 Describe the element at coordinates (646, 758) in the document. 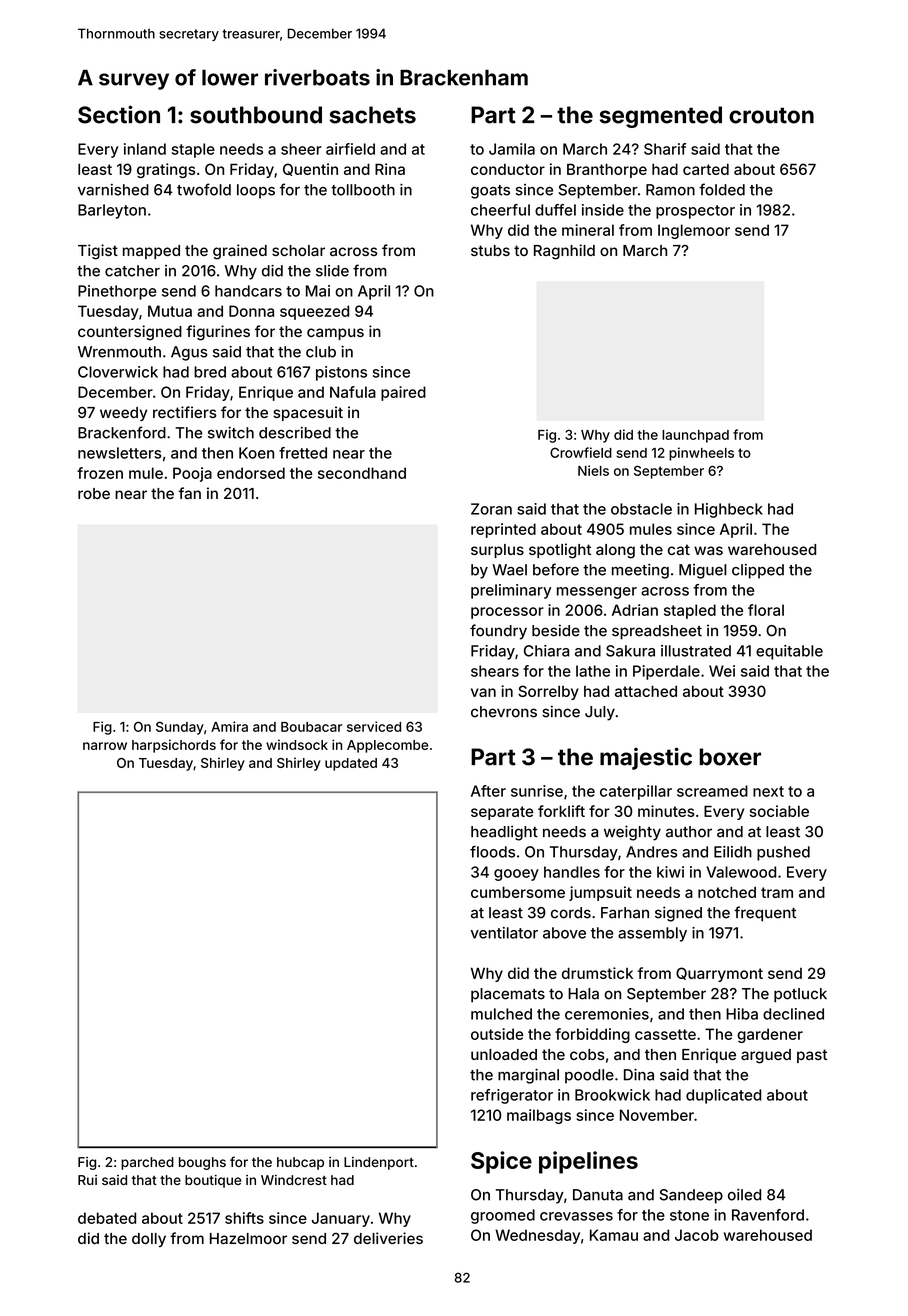

I see `majestic` at that location.
